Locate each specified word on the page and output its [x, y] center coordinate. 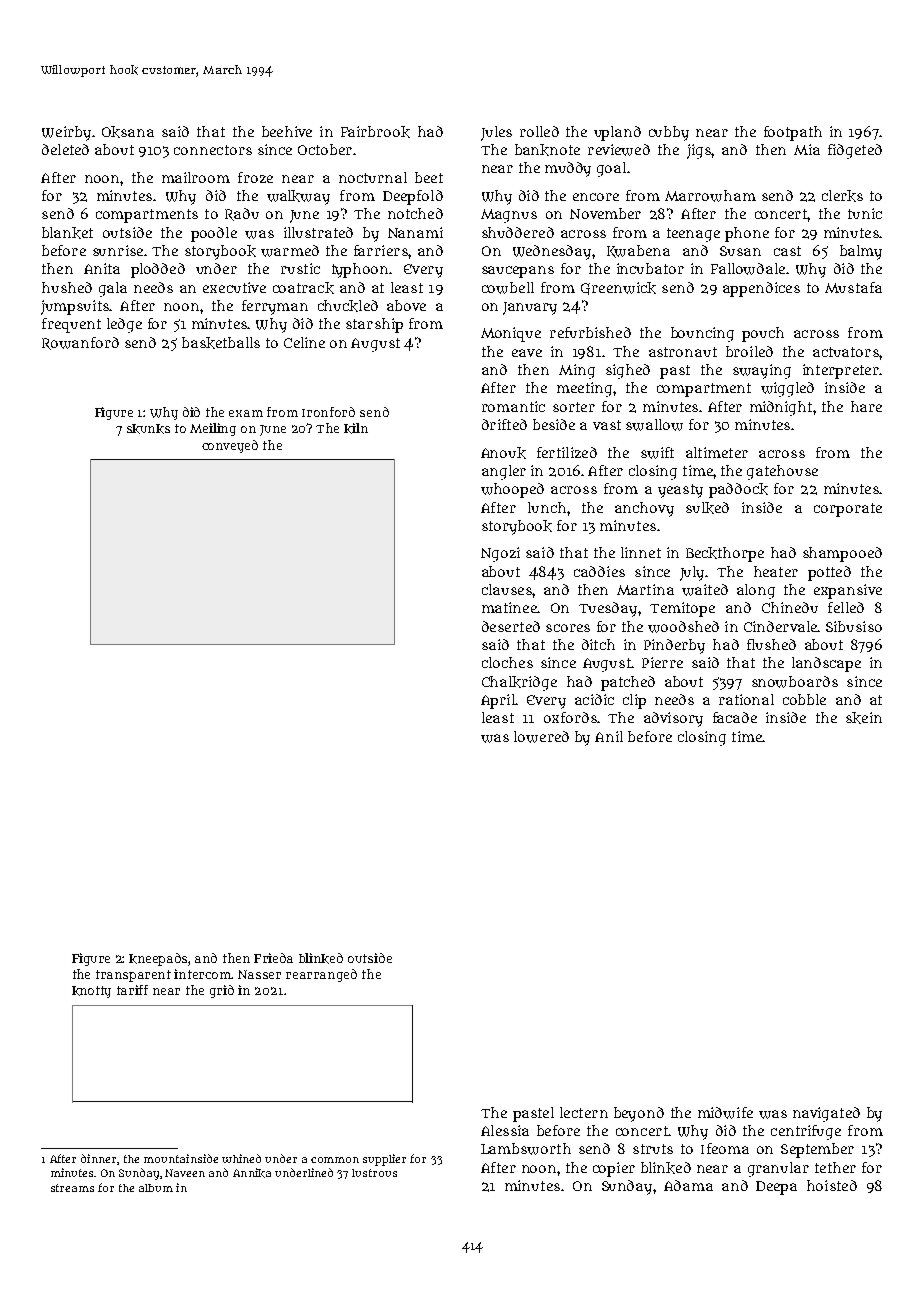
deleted [65, 149]
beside [554, 424]
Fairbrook [375, 132]
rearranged [321, 975]
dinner [98, 1158]
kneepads [159, 959]
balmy [861, 252]
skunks [148, 429]
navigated [826, 1114]
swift [657, 453]
